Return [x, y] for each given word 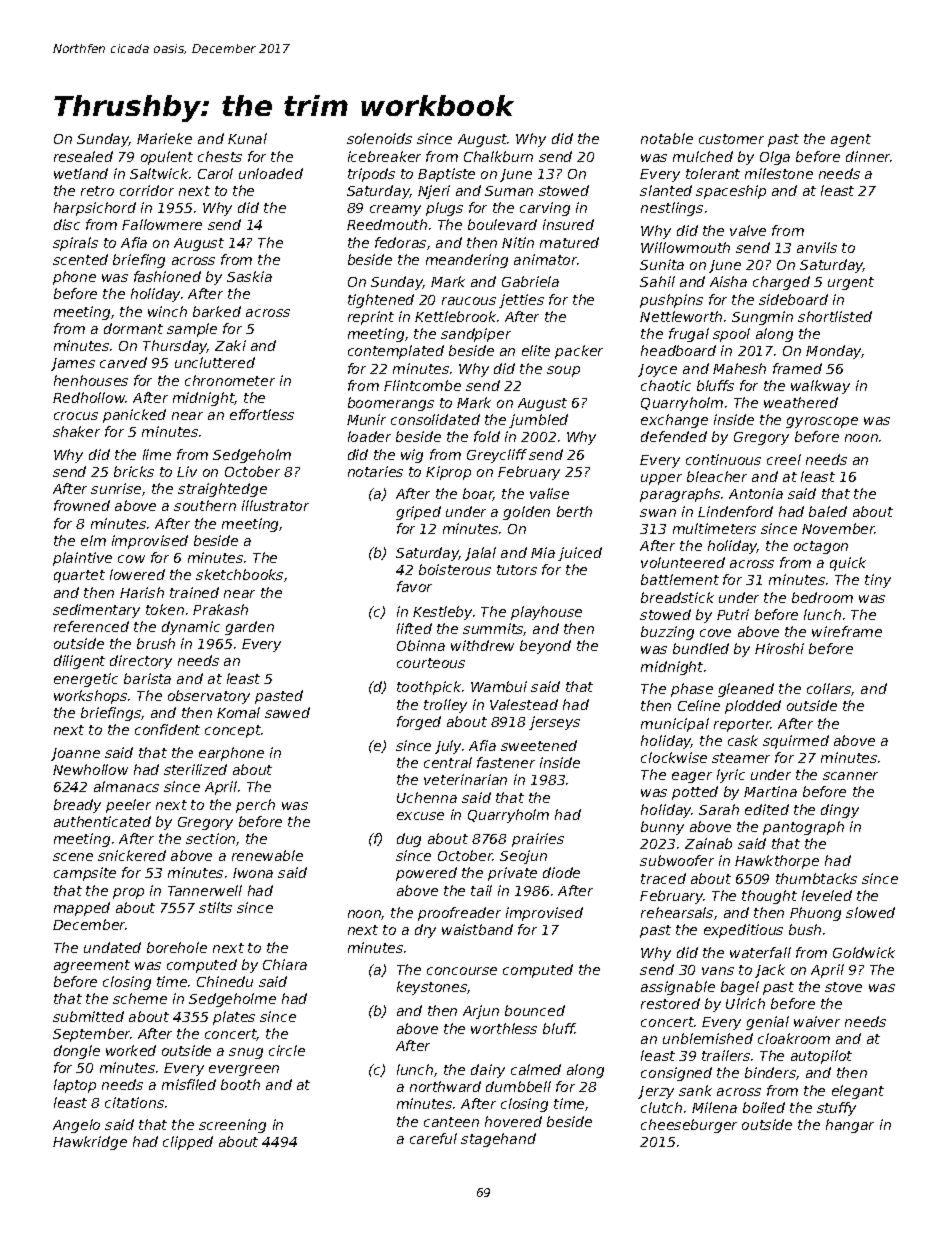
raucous [469, 301]
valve [748, 230]
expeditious [743, 931]
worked [131, 1050]
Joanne [75, 754]
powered [426, 874]
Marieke [164, 138]
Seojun [523, 857]
